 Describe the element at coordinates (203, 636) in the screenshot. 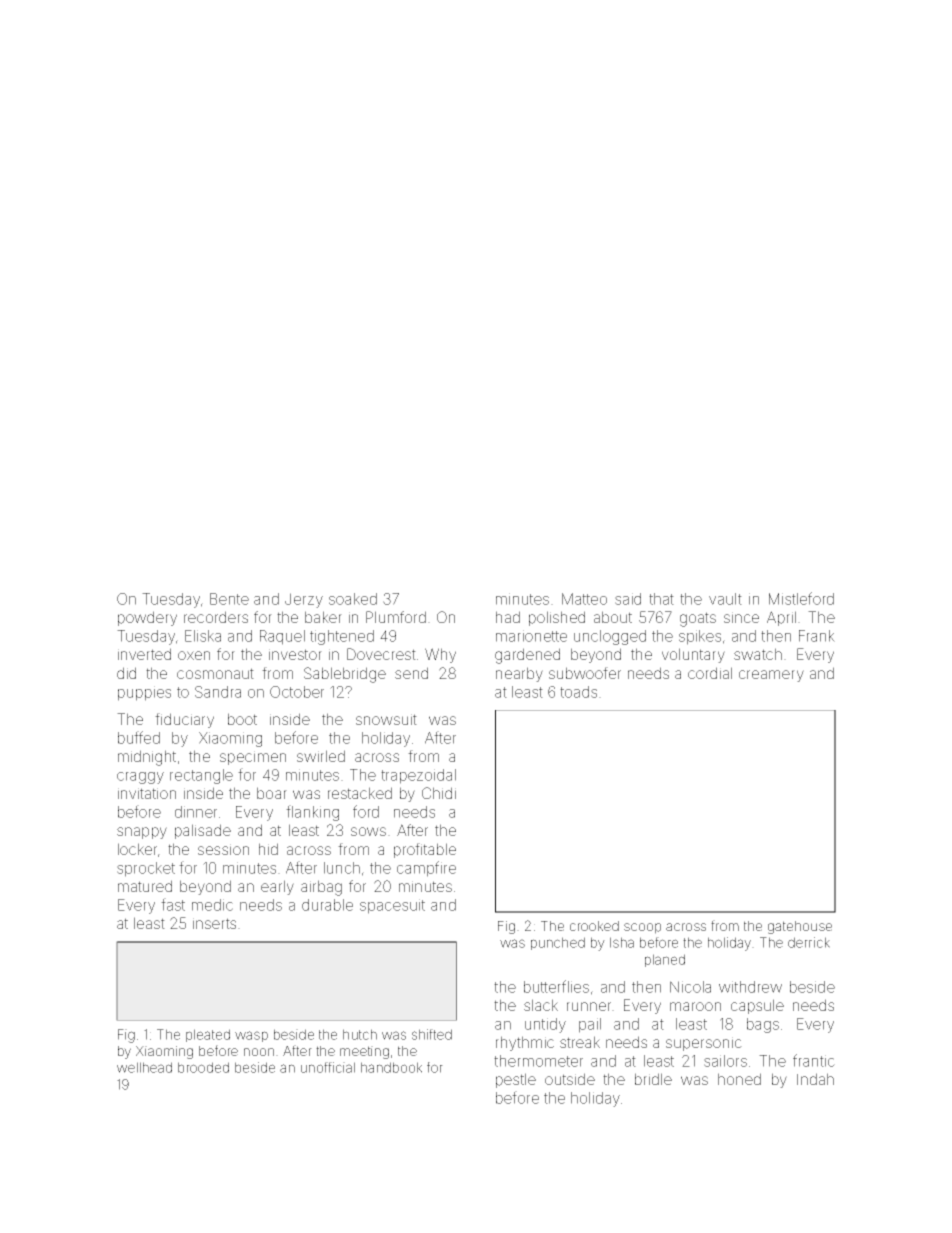

I see `Eliska` at that location.
